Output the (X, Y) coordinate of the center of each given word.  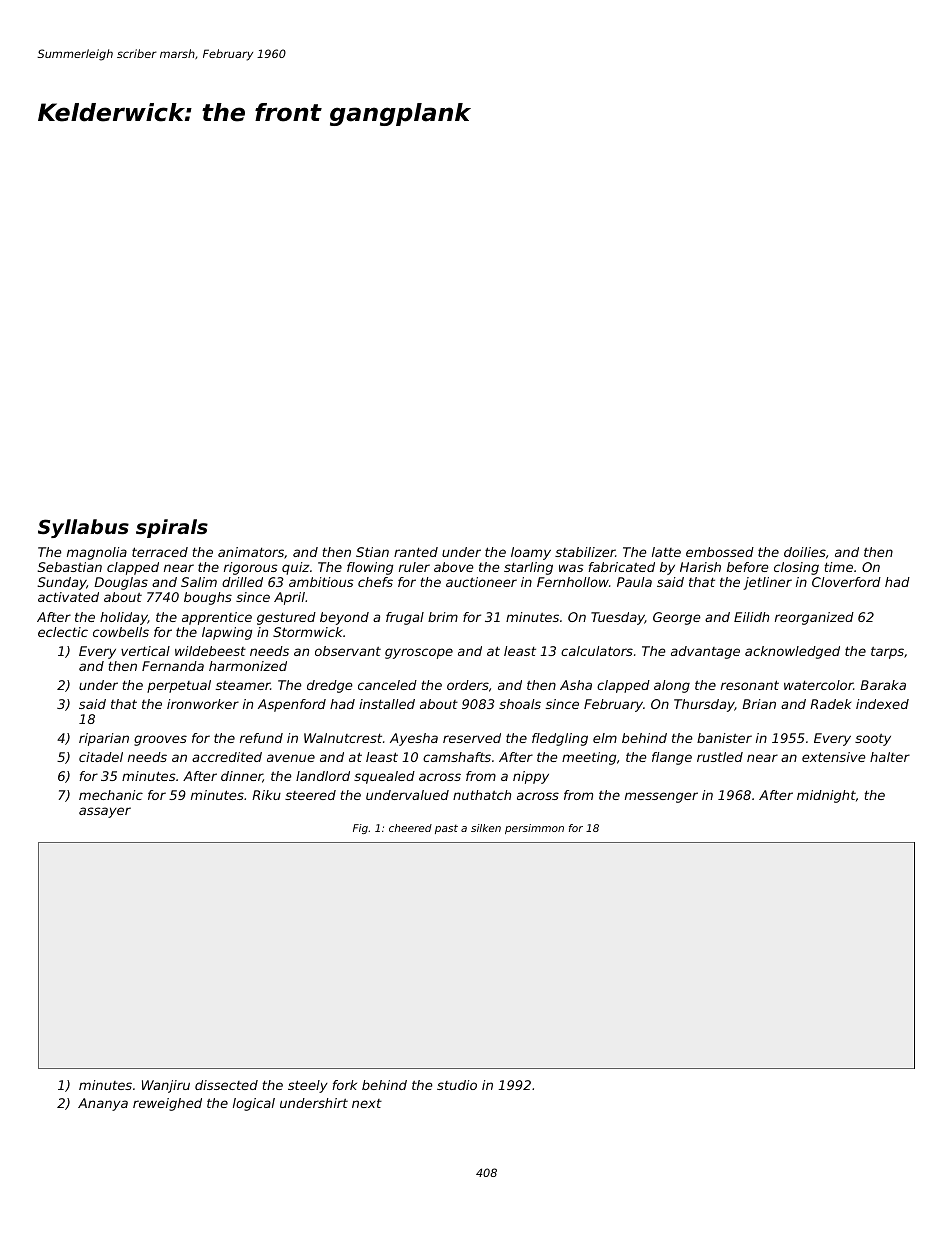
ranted (416, 552)
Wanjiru (166, 1086)
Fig (360, 829)
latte (666, 552)
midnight (826, 796)
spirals (172, 528)
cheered (410, 828)
